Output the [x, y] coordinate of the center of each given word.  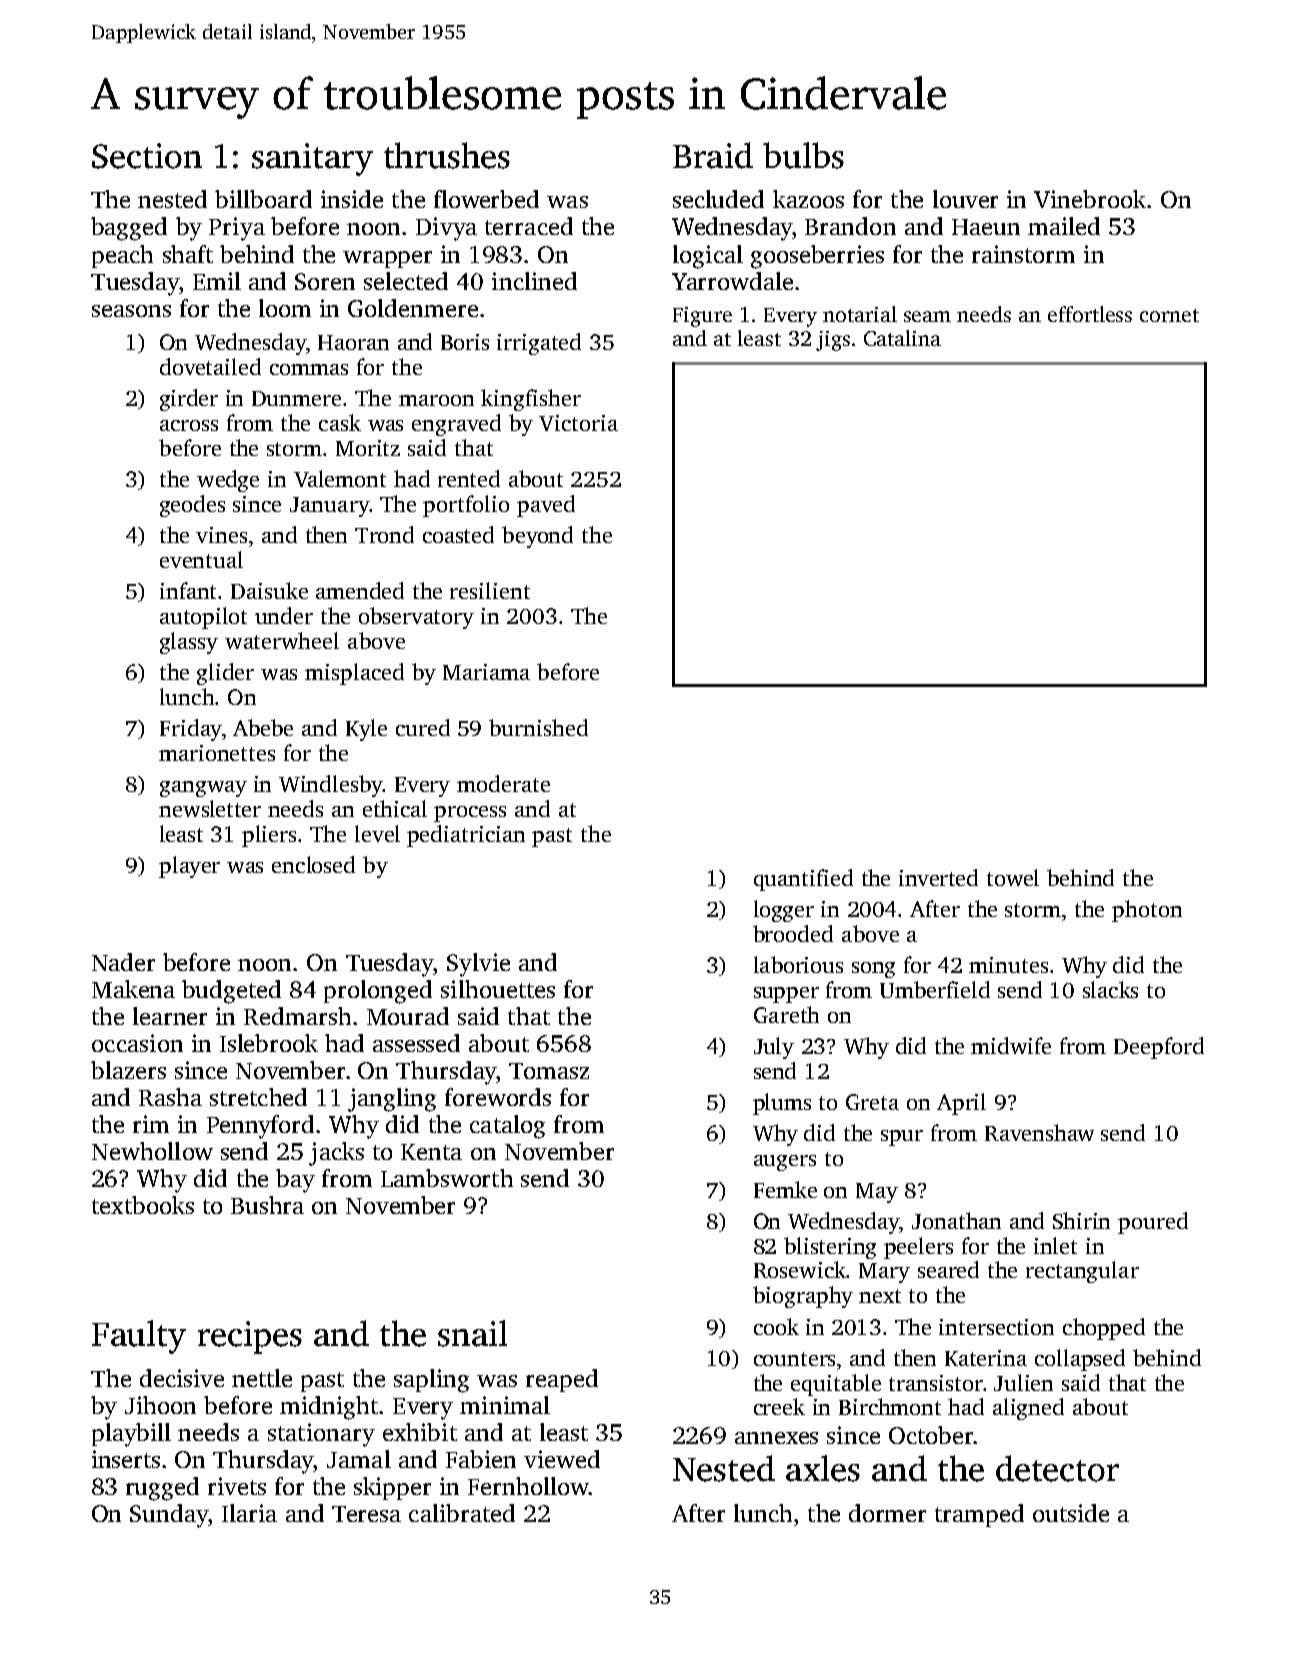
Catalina [902, 338]
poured [1153, 1223]
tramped [979, 1515]
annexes [776, 1438]
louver [965, 199]
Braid [713, 155]
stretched [258, 1097]
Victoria [578, 423]
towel [1013, 877]
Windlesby [331, 786]
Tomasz [549, 1071]
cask [340, 422]
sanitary [312, 159]
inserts [126, 1459]
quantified [803, 880]
